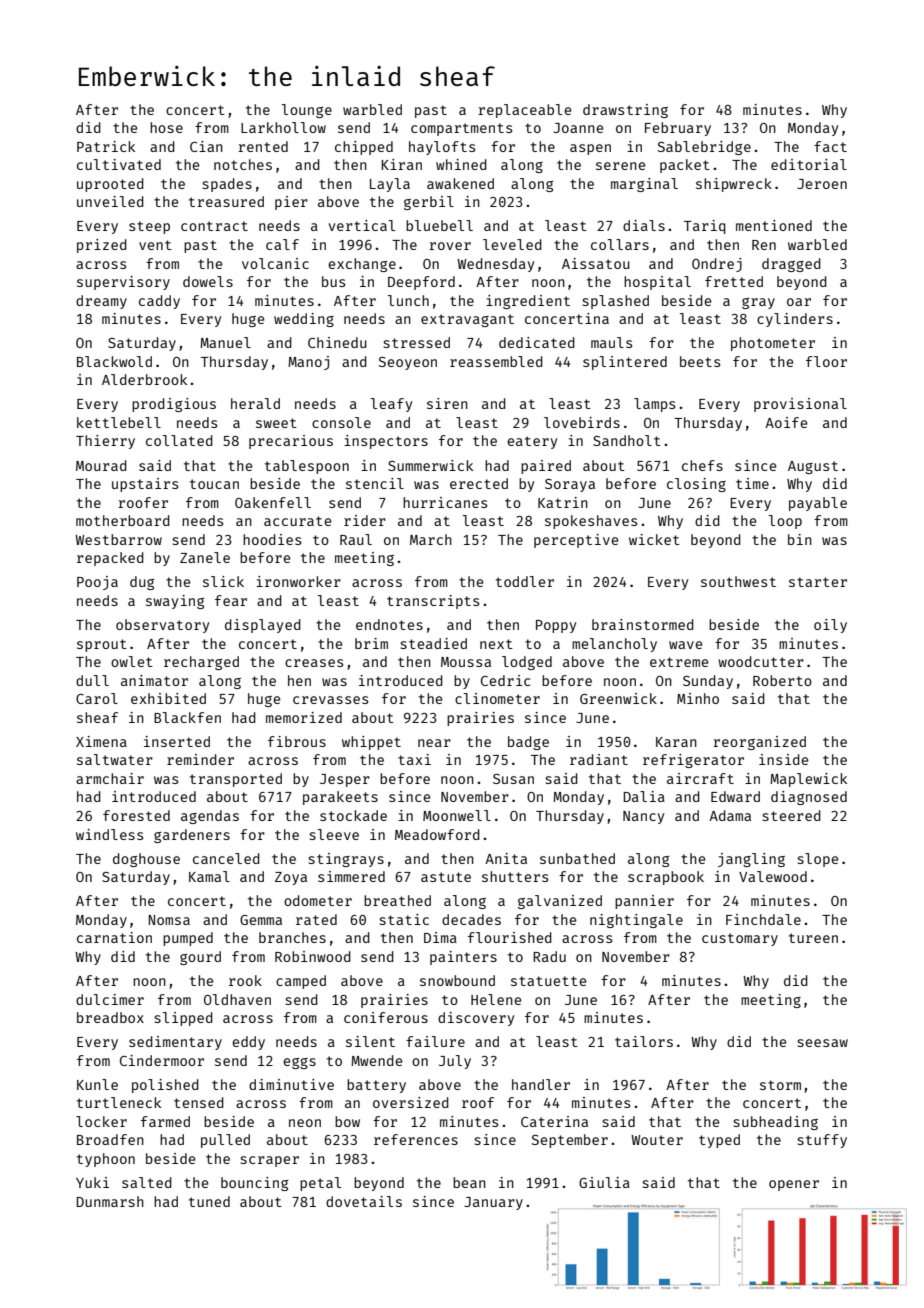 This image has width=924, height=1308. Describe the element at coordinates (469, 1182) in the image. I see `bean` at that location.
